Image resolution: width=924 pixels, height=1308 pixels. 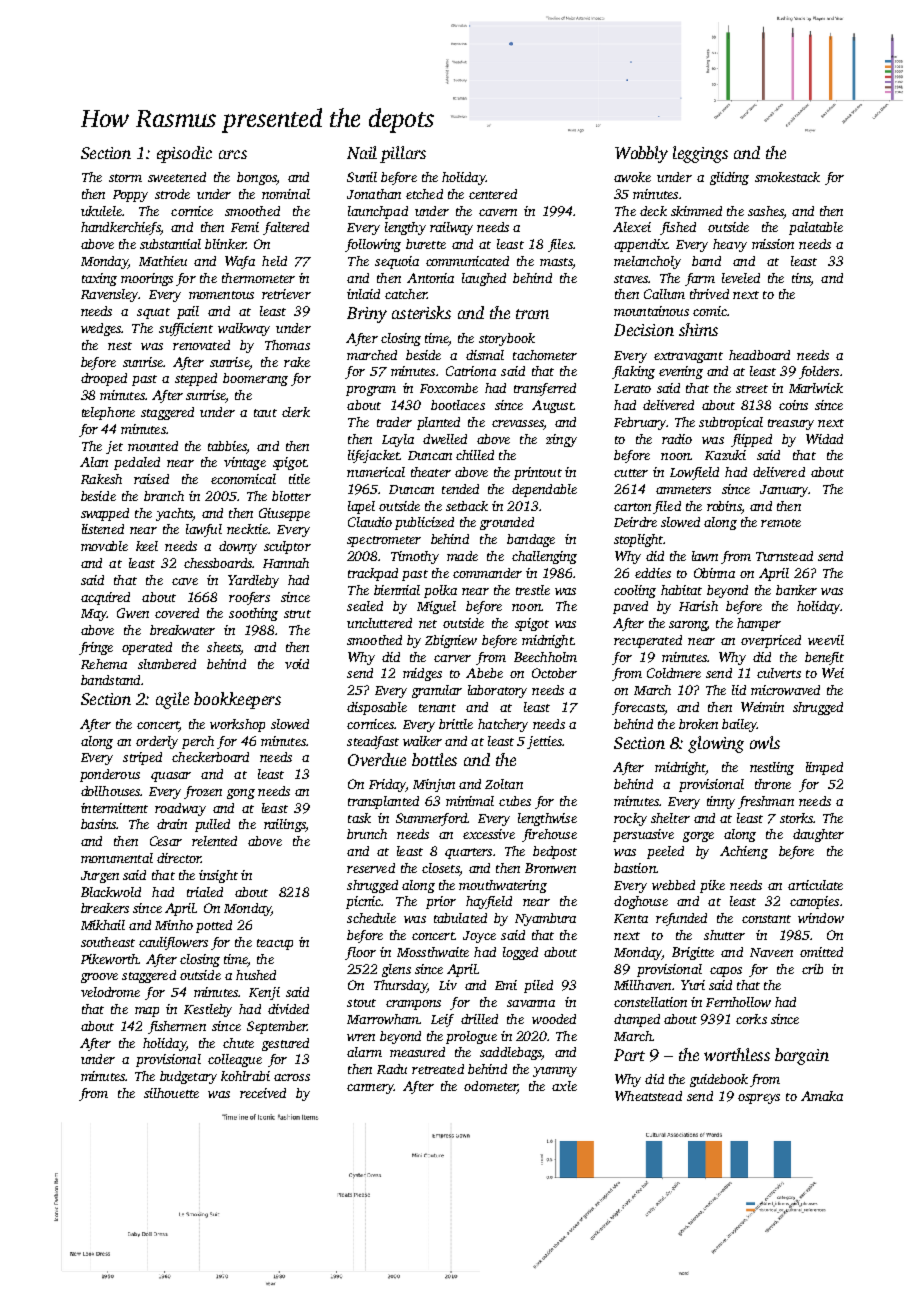 I want to click on smokestack, so click(x=787, y=177).
